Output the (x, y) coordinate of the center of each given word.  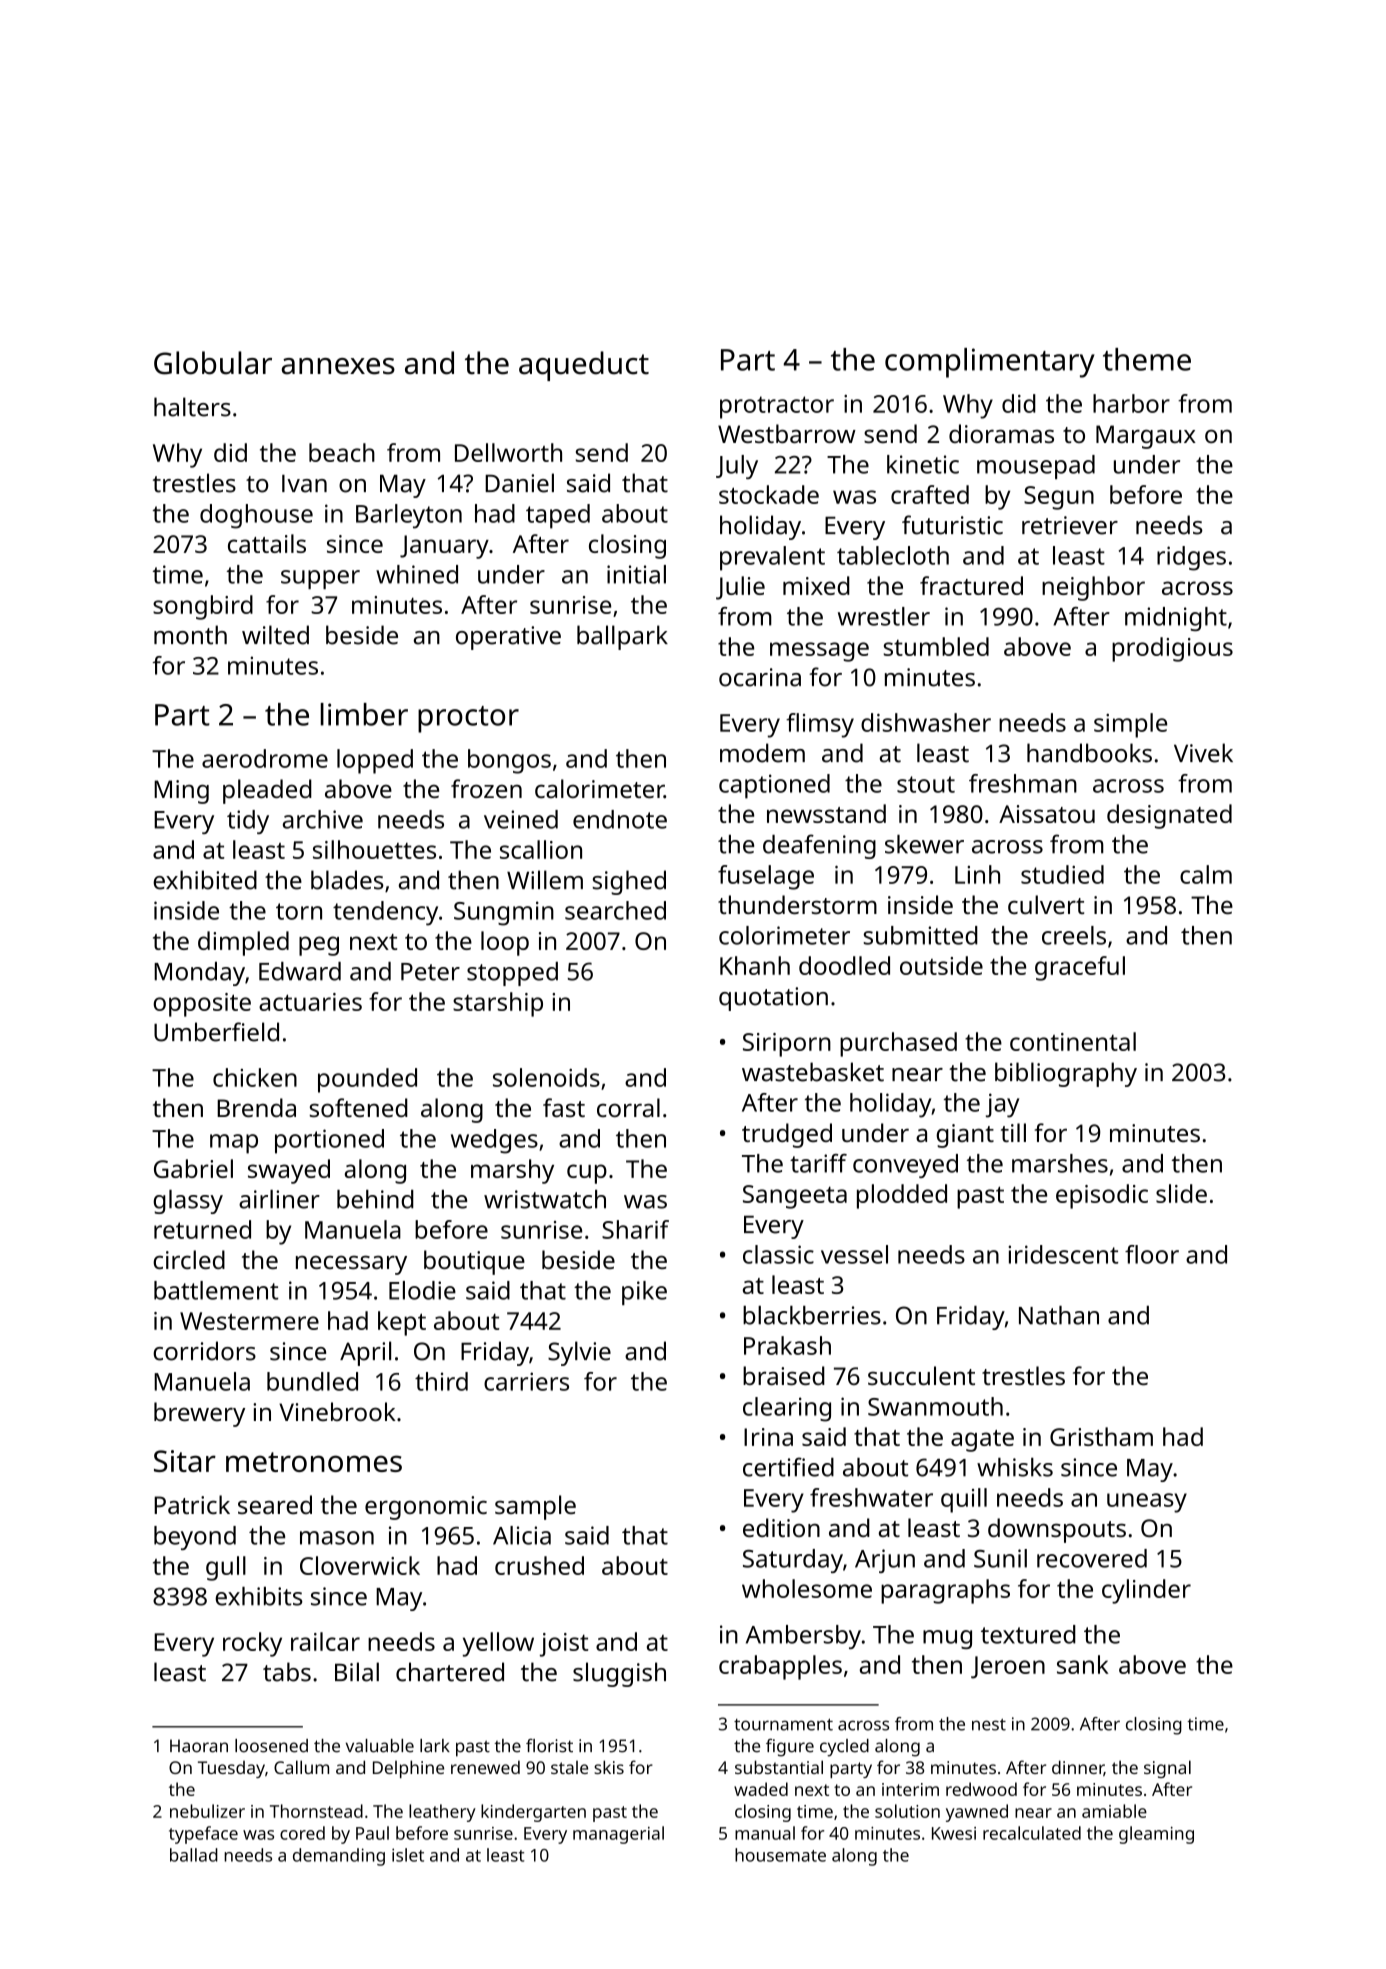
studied (1062, 874)
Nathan (1059, 1315)
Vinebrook (337, 1411)
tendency (385, 913)
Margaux (1146, 437)
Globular (213, 363)
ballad (194, 1855)
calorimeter (599, 788)
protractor (777, 407)
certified (788, 1467)
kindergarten (533, 1813)
